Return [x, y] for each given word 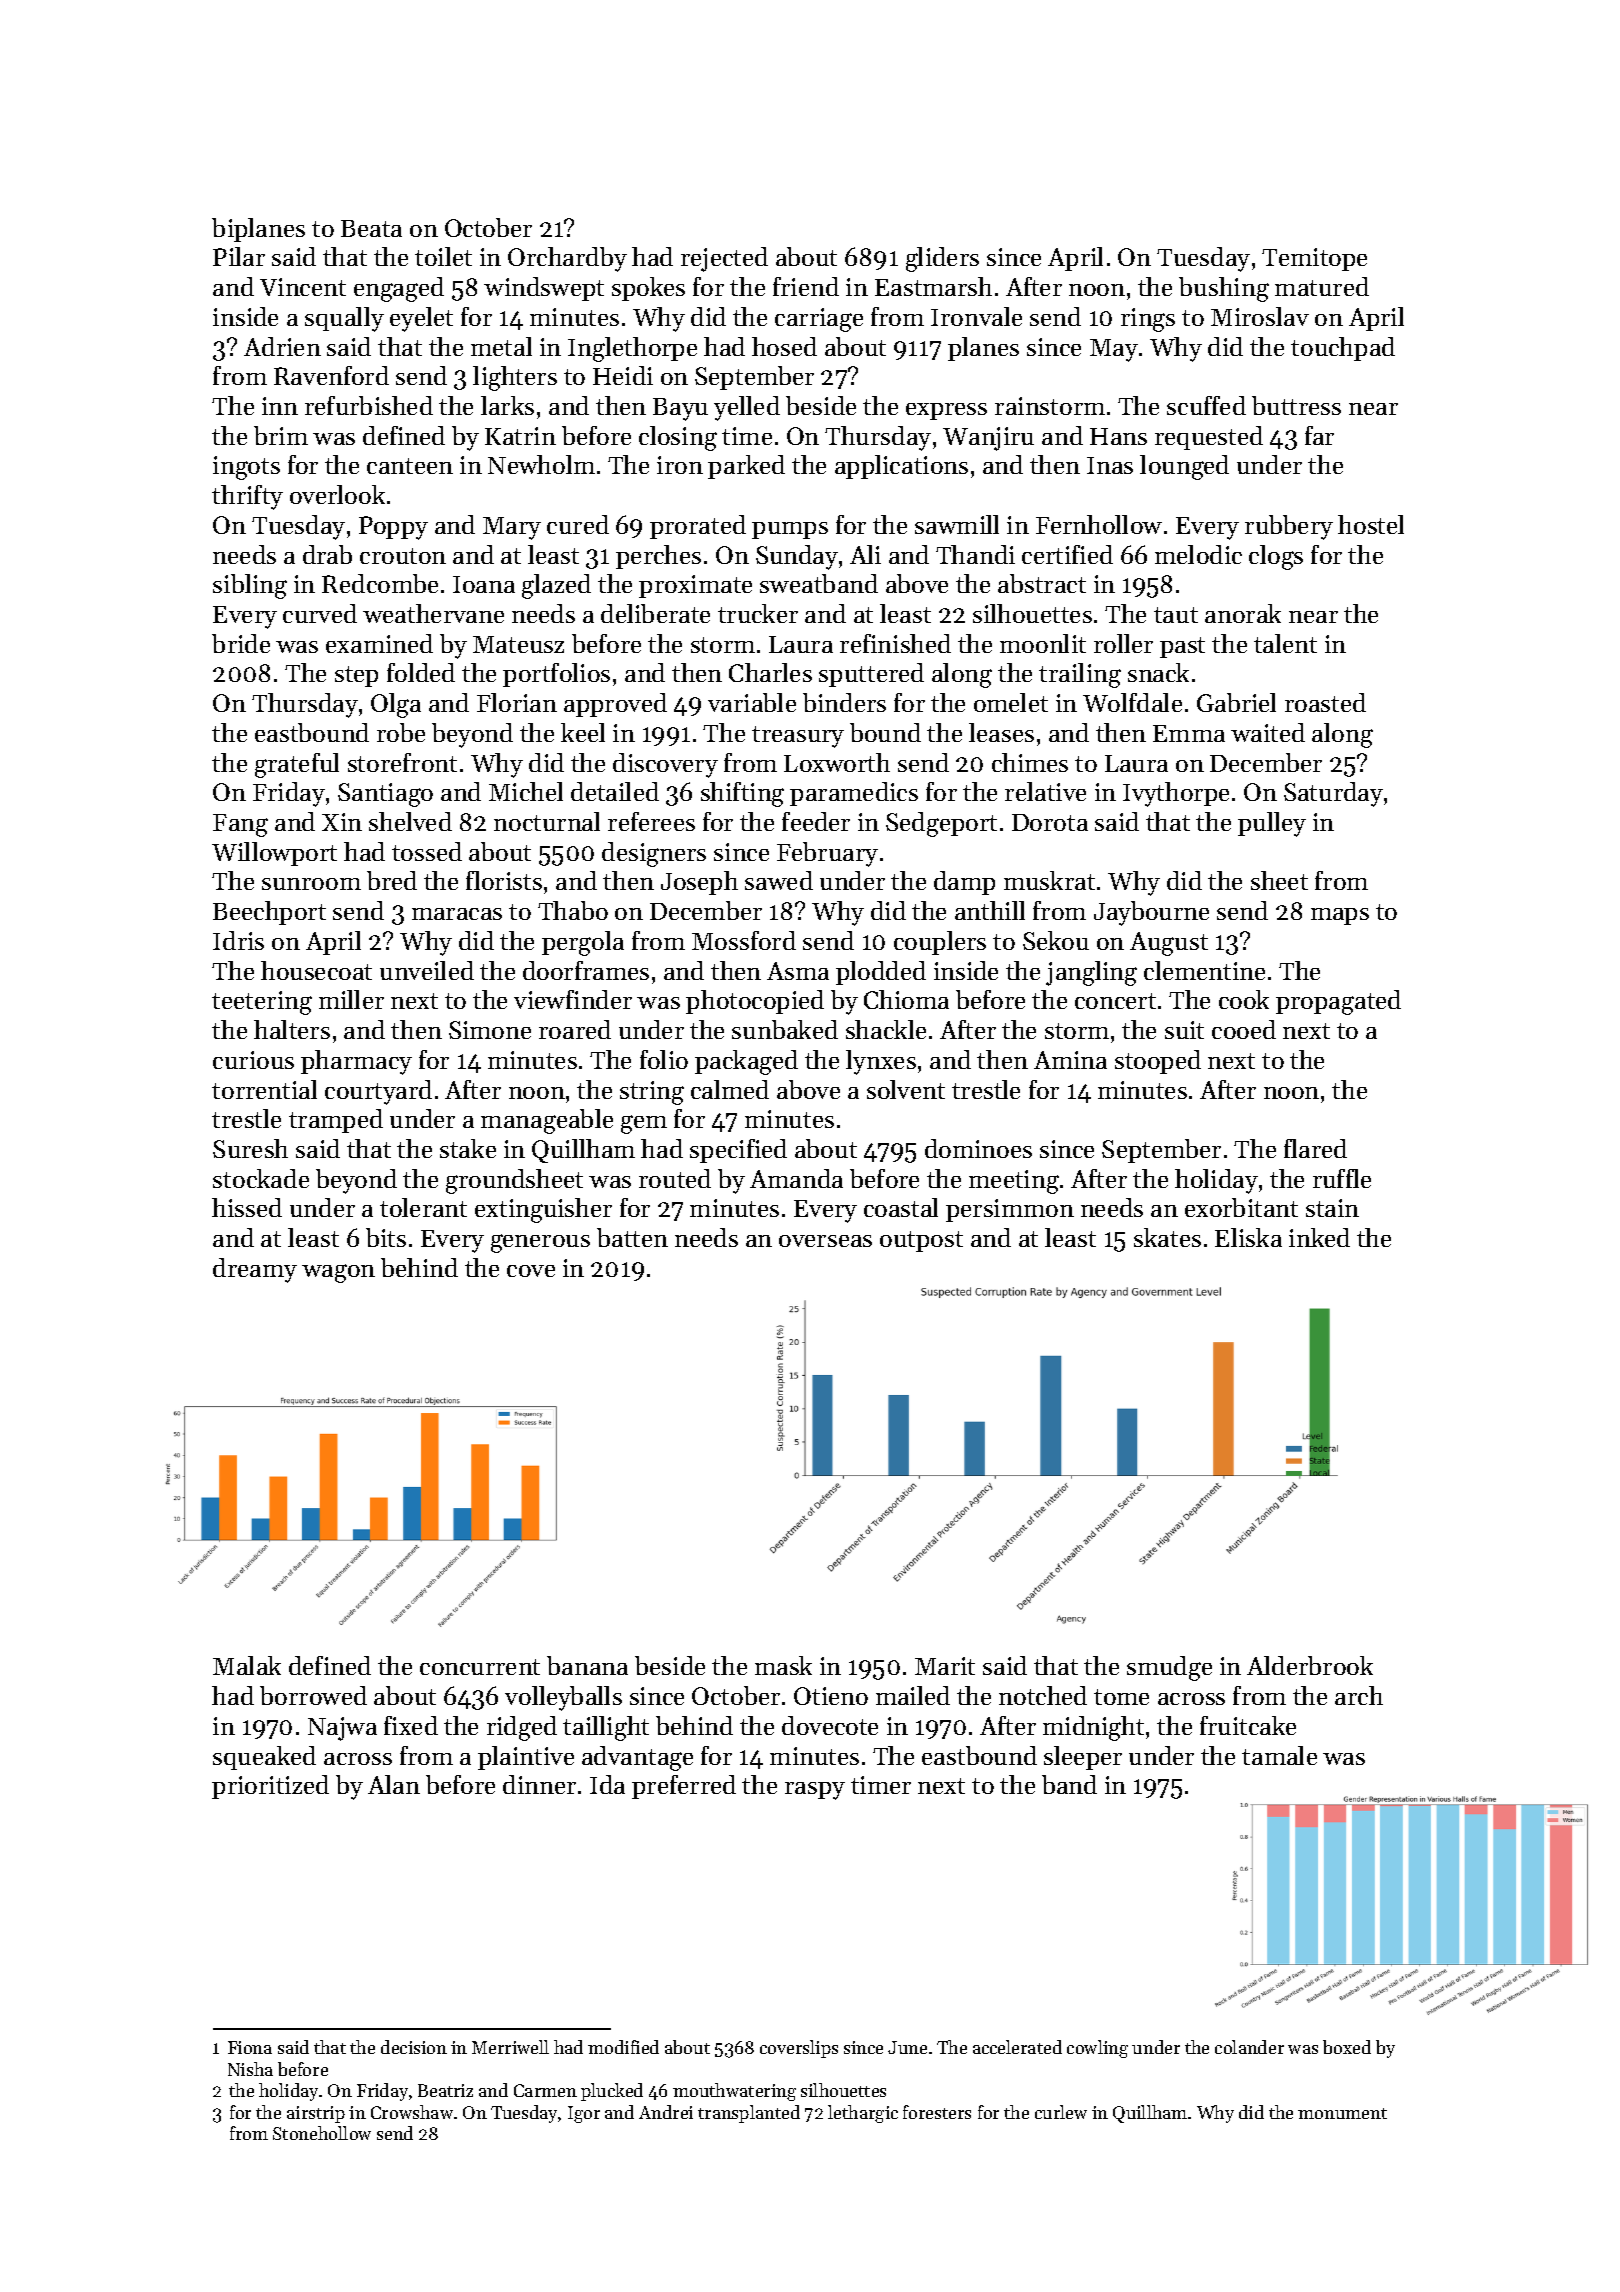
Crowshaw [412, 2112]
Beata [371, 228]
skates [1167, 1237]
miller [351, 999]
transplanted [749, 2114]
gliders [942, 259]
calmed [730, 1089]
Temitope [1314, 259]
